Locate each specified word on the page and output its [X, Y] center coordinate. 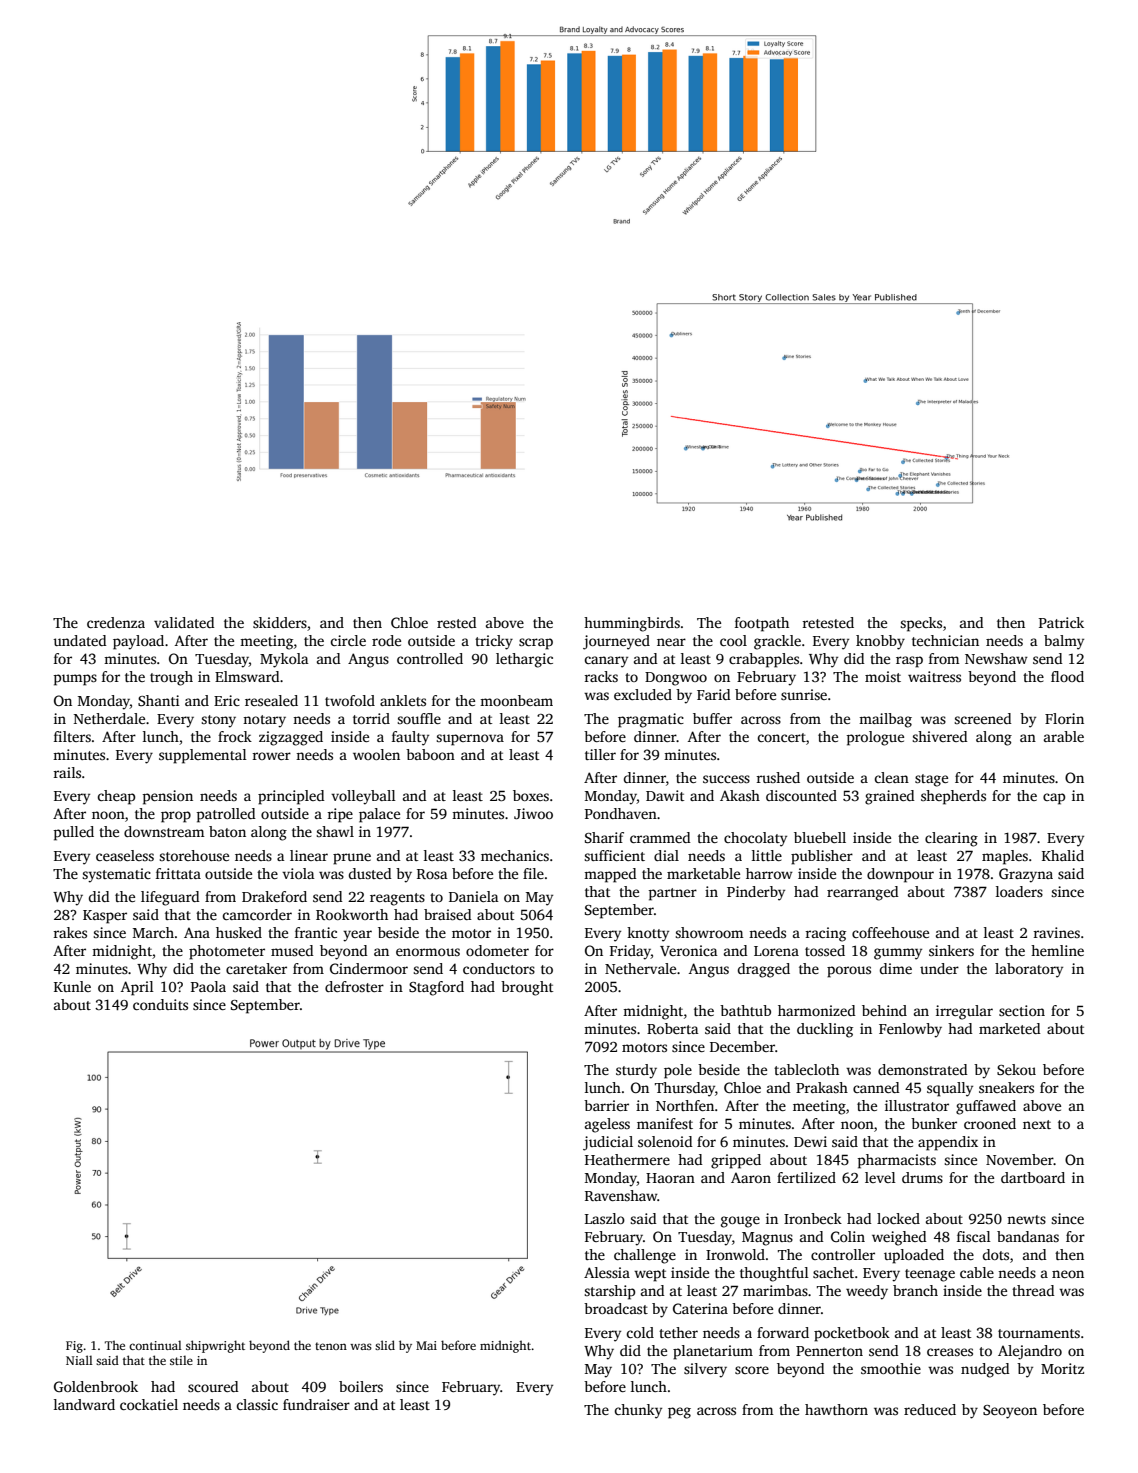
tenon [331, 1346]
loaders [1019, 891]
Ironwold [735, 1254]
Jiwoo [533, 813]
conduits [160, 1004]
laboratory [1029, 970]
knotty [648, 934]
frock [235, 736]
